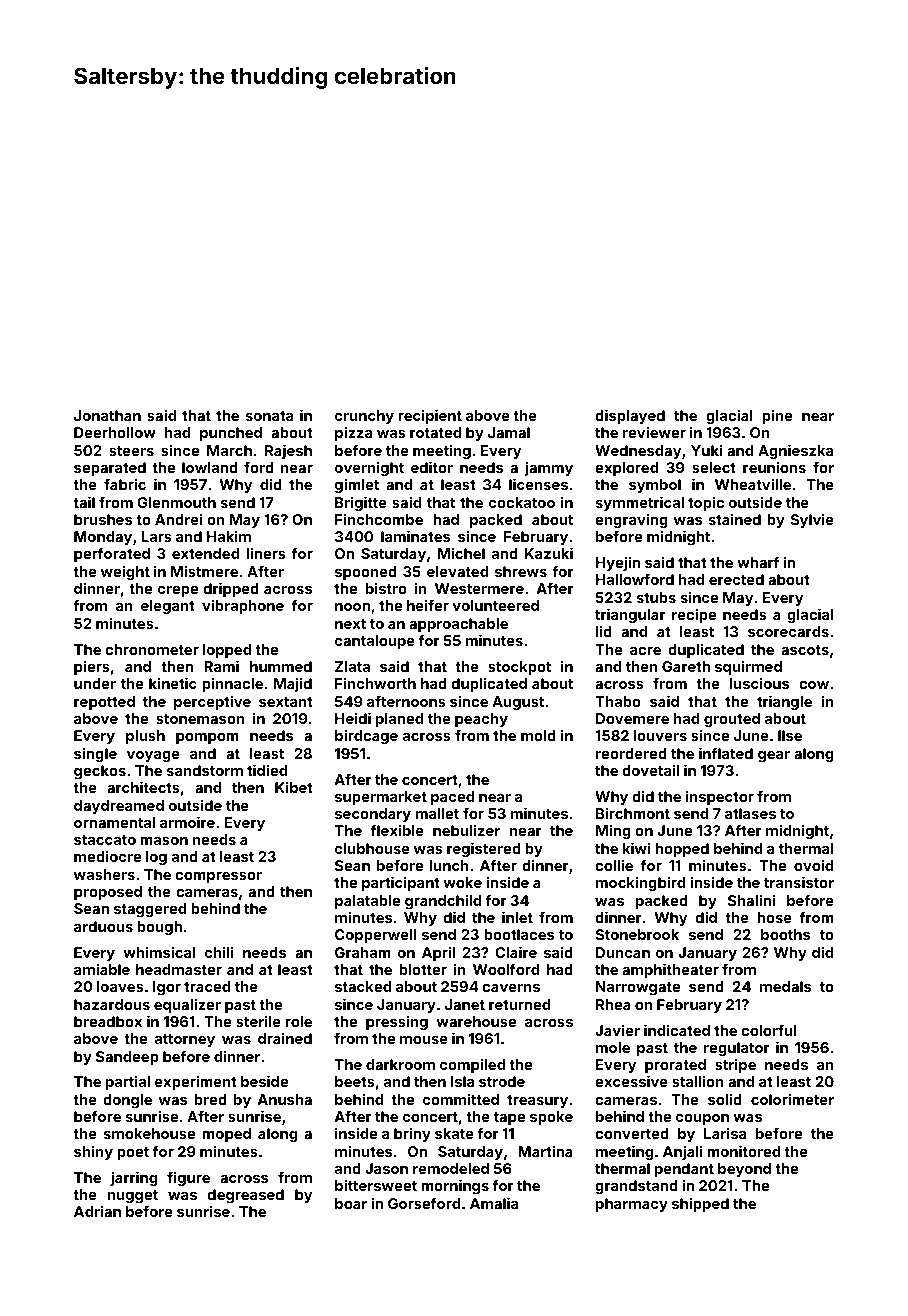 This screenshot has width=908, height=1316. Describe the element at coordinates (110, 469) in the screenshot. I see `separated` at that location.
